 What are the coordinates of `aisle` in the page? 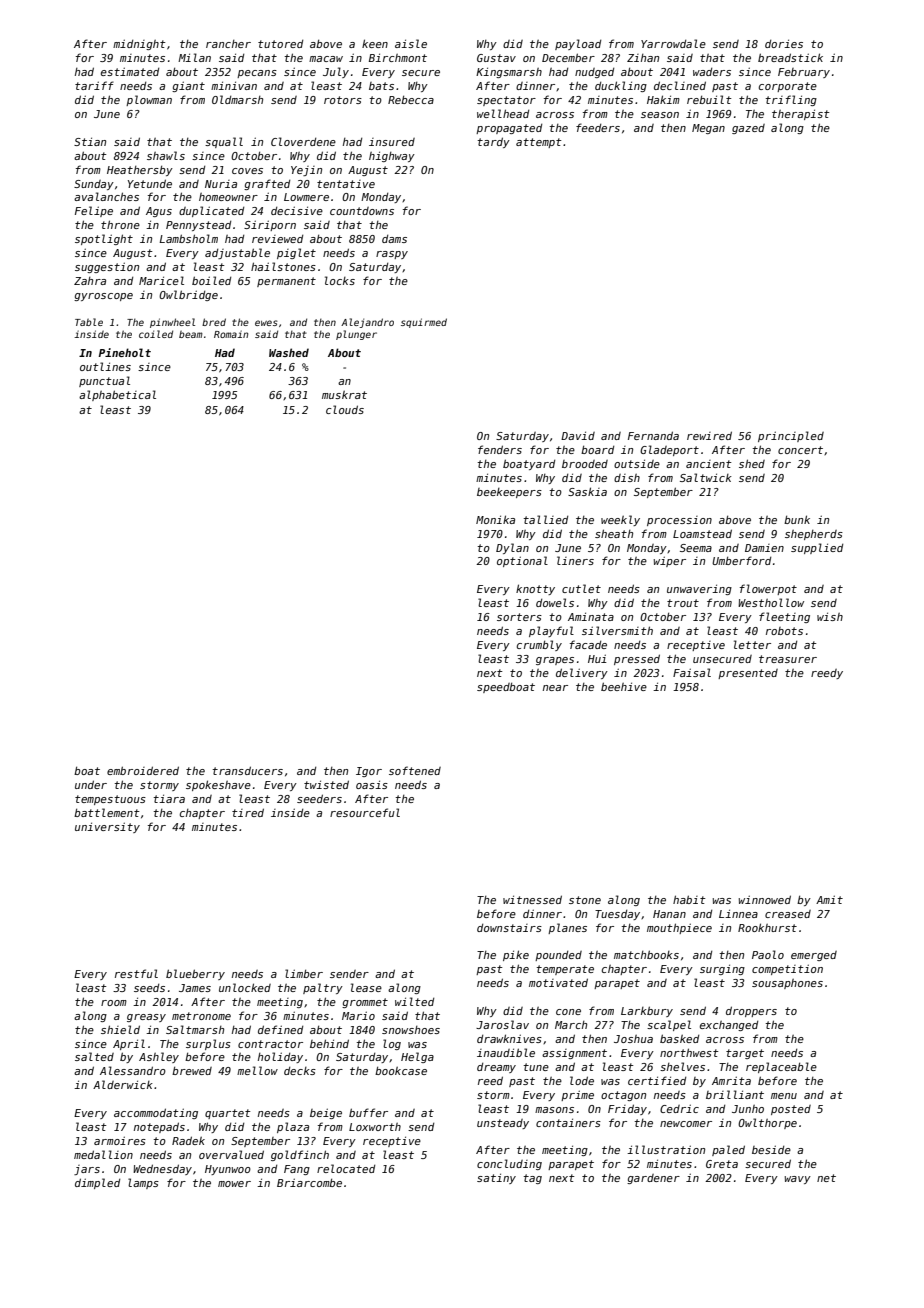 It's located at (411, 43).
